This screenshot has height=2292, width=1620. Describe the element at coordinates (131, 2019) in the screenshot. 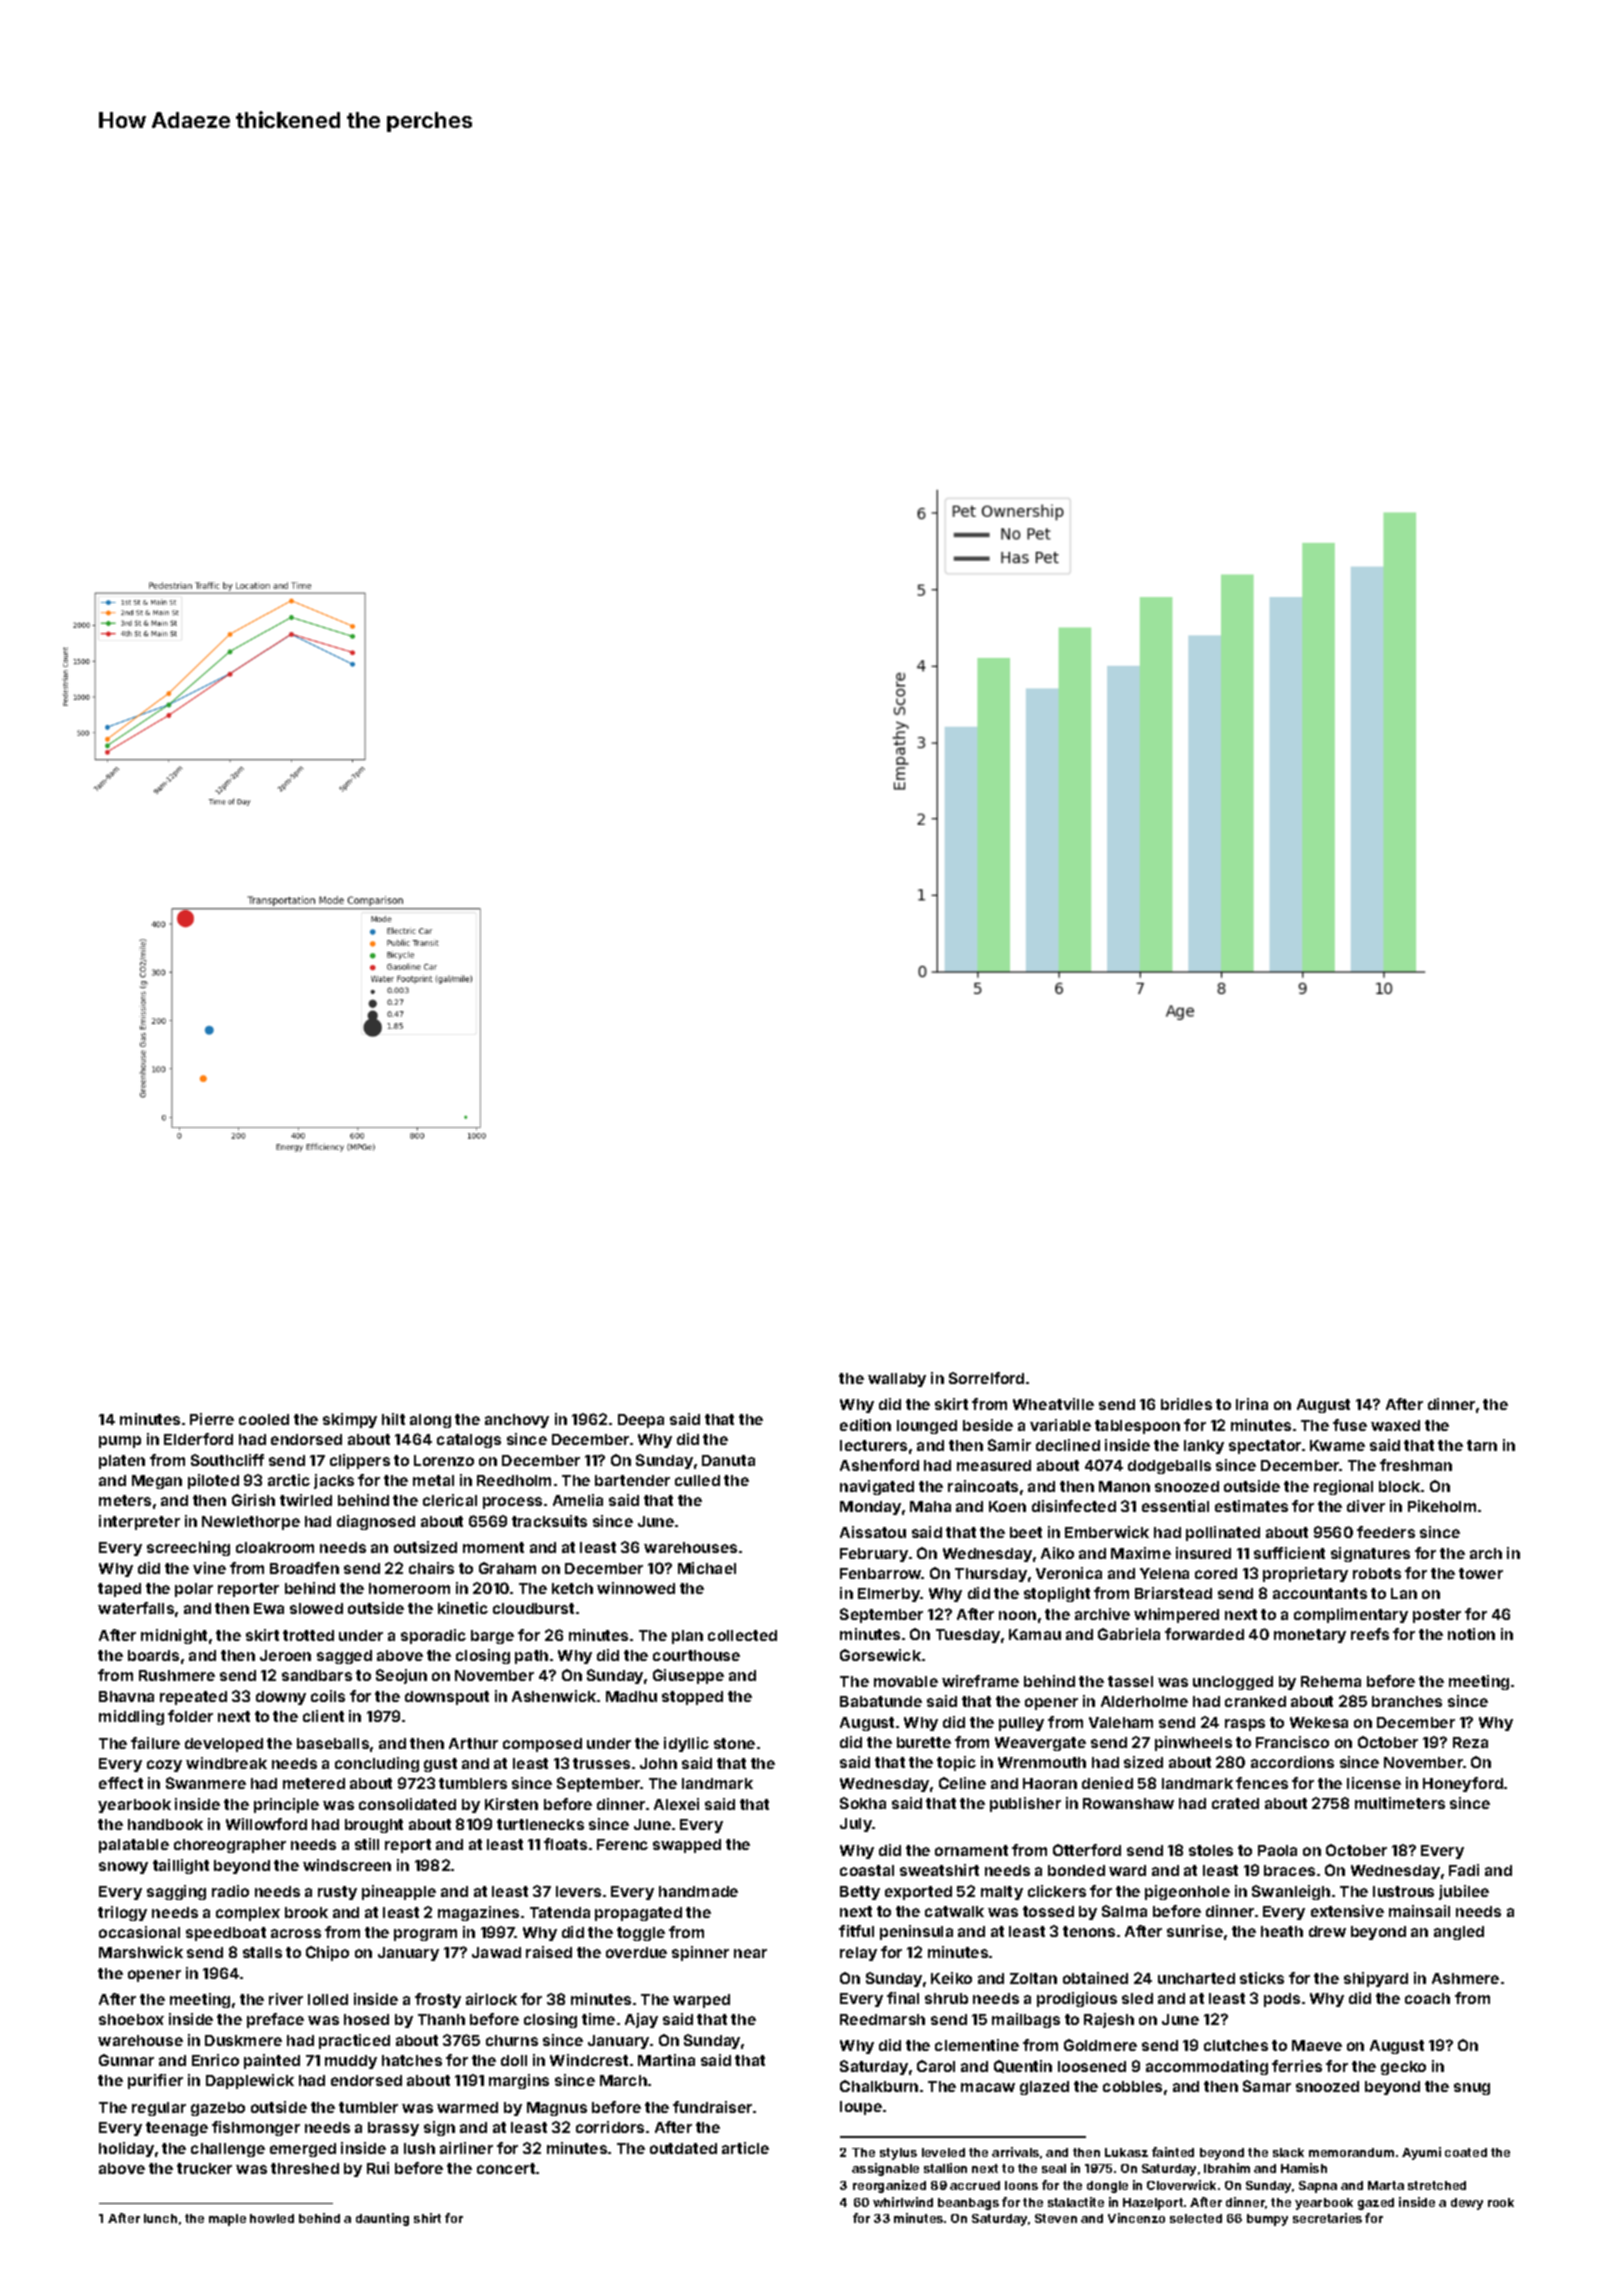

I see `shoebox` at that location.
